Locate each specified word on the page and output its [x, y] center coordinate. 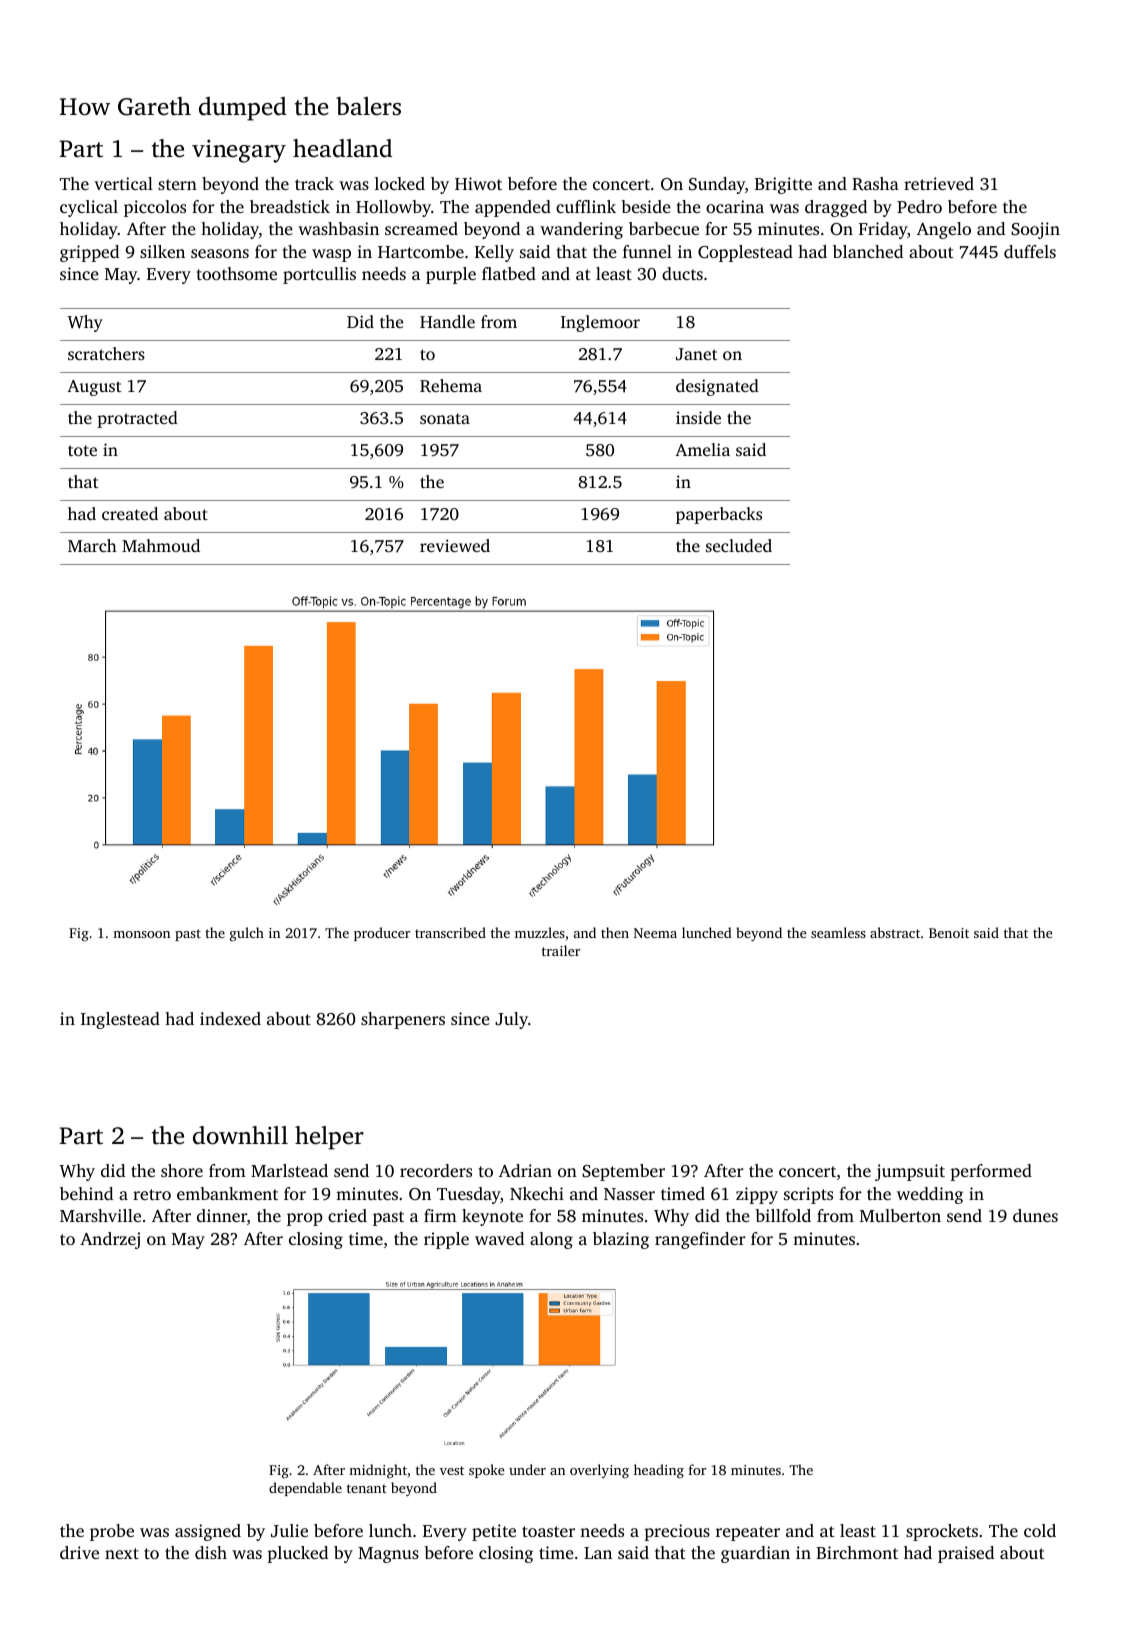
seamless [838, 932]
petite [494, 1532]
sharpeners [403, 1020]
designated [717, 387]
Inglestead [120, 1020]
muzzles [540, 932]
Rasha [875, 184]
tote [82, 450]
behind [86, 1193]
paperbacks [719, 515]
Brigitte [783, 185]
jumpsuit [910, 1172]
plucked [297, 1554]
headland [342, 148]
